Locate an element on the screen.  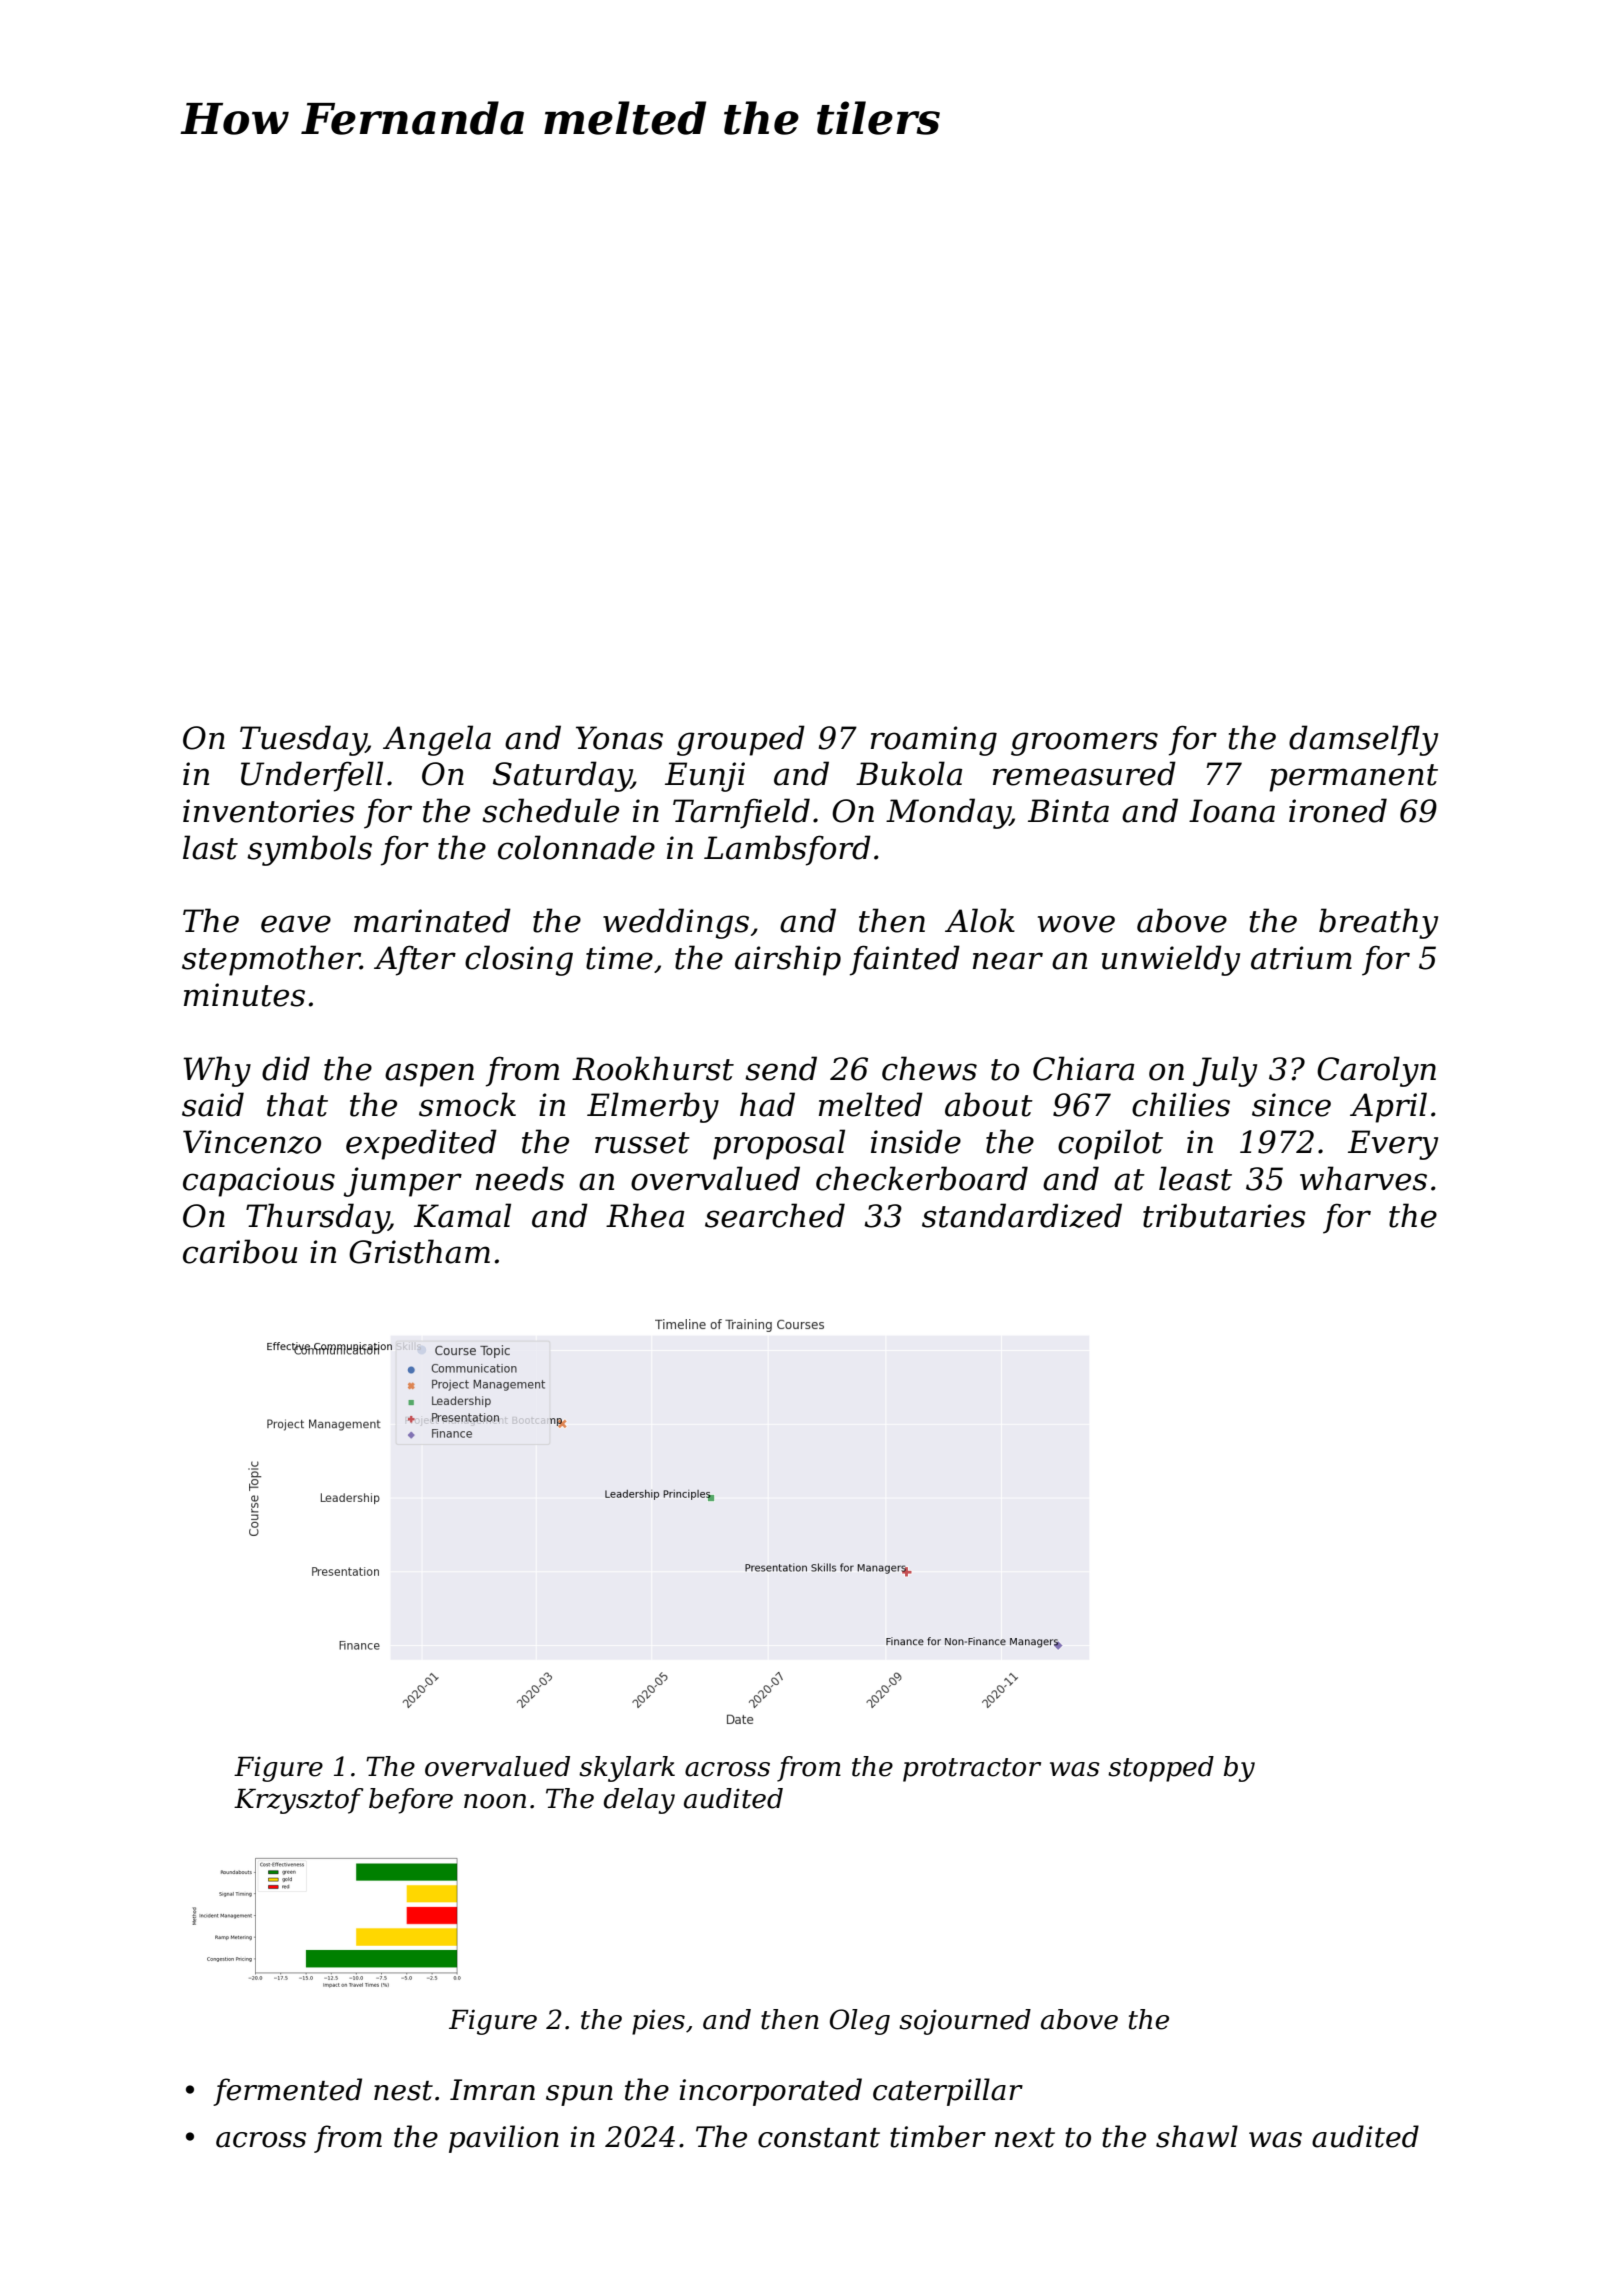
Rookhurst is located at coordinates (653, 1068).
